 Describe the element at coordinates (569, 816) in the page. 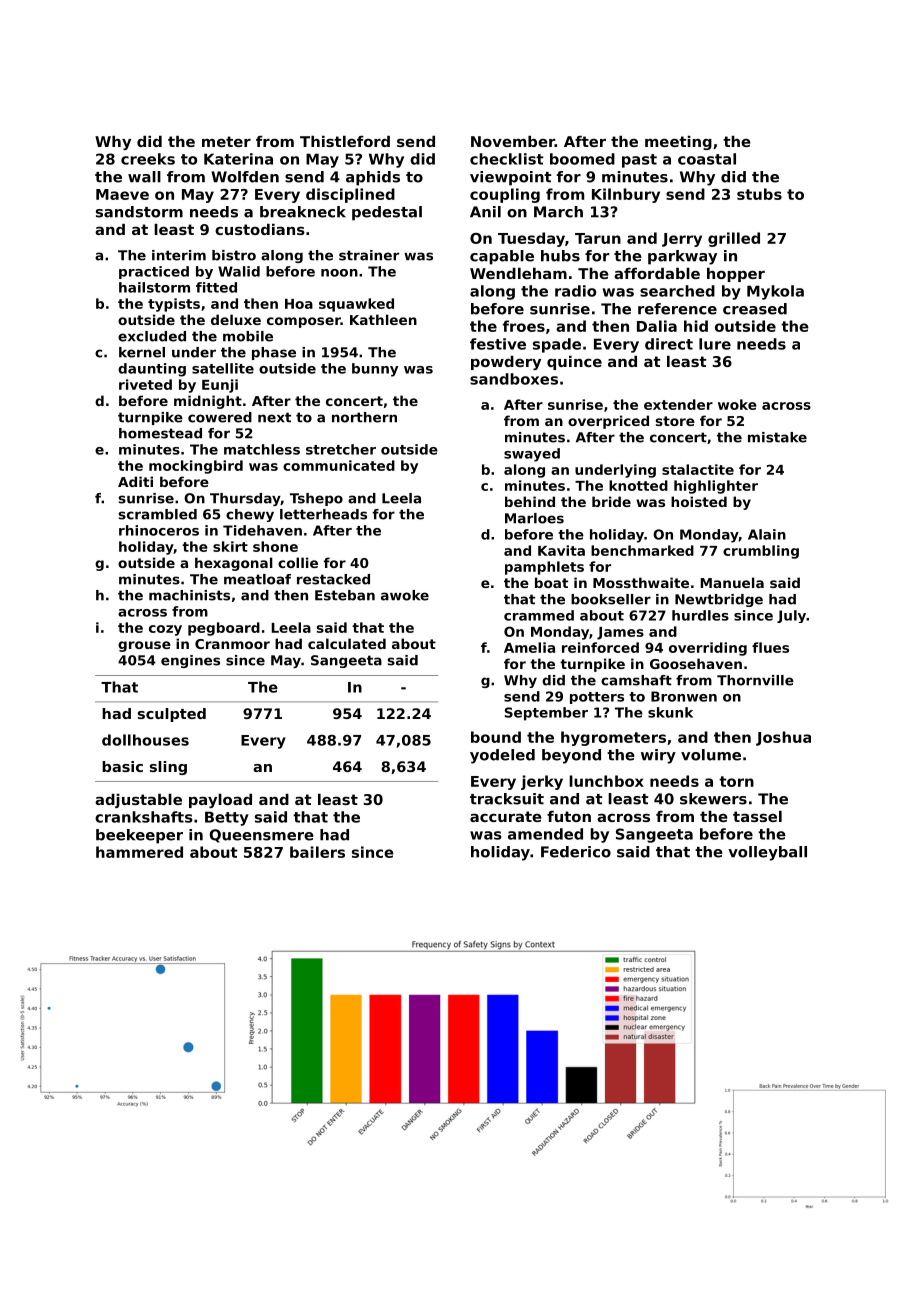

I see `futon` at that location.
